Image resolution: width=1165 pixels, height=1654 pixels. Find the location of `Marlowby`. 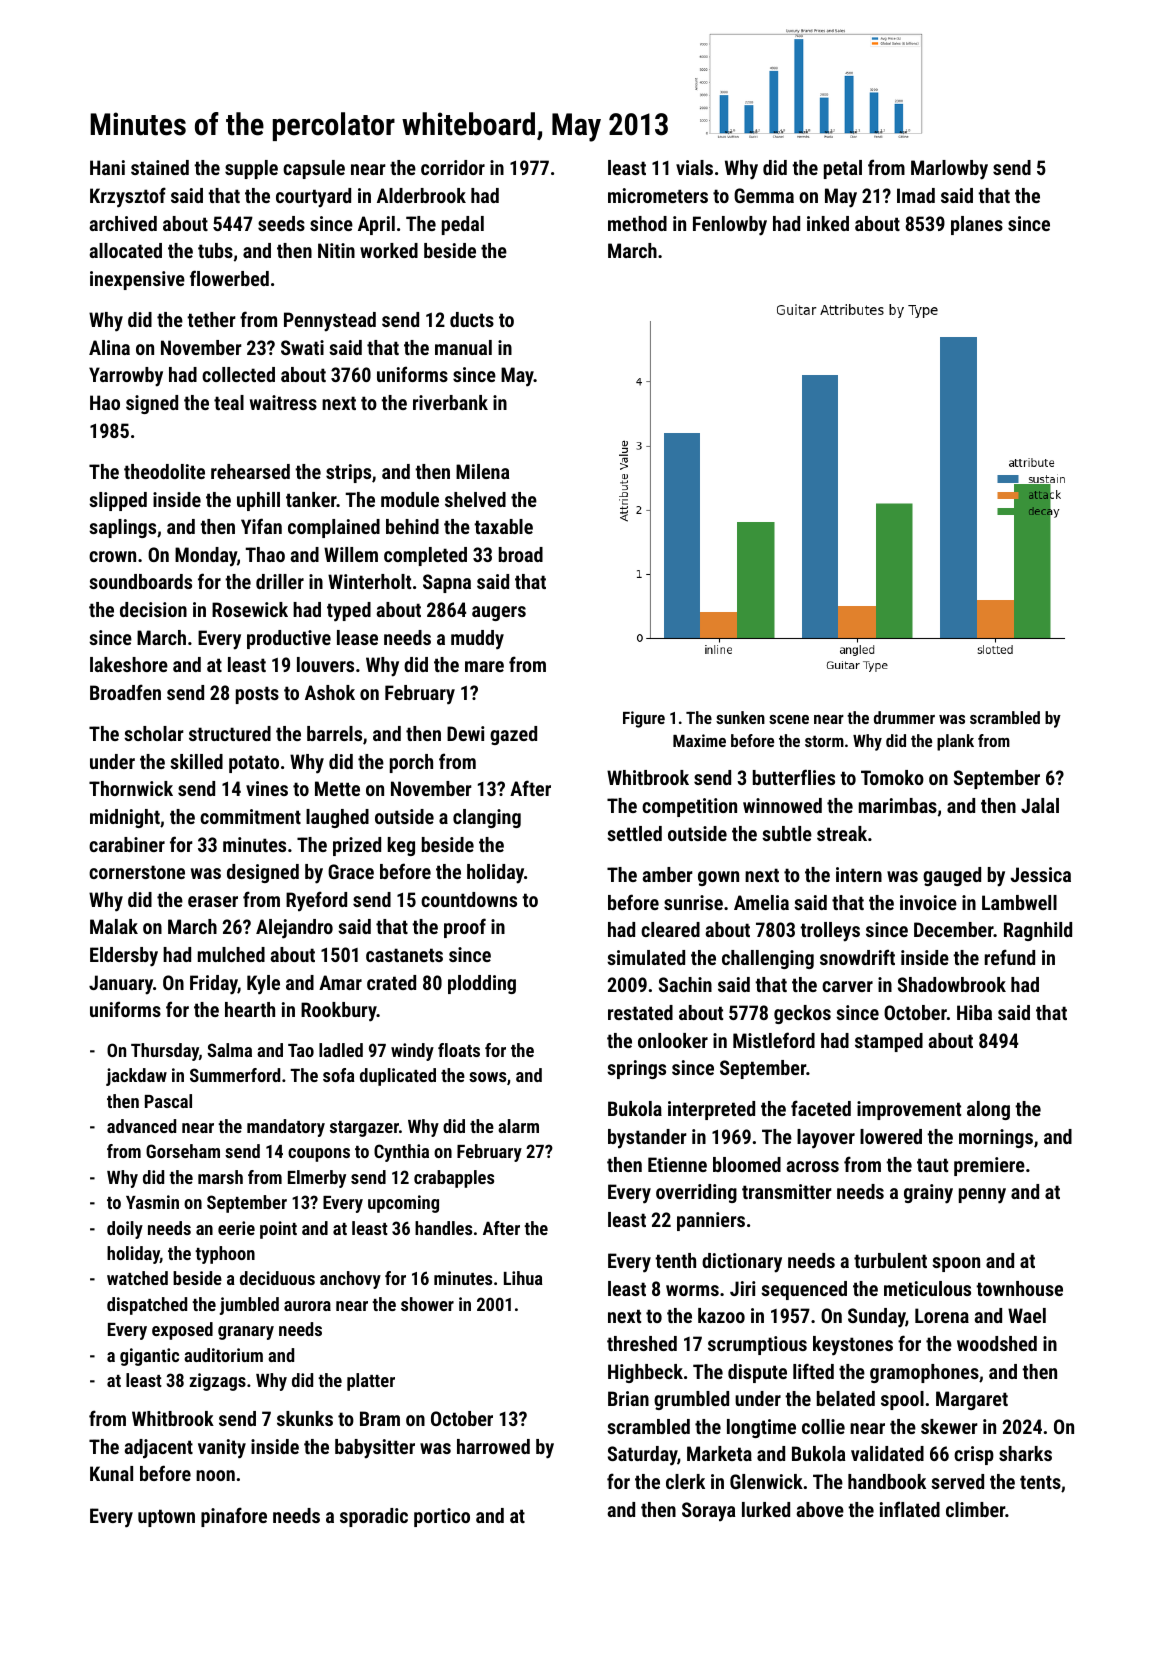

Marlowby is located at coordinates (949, 170).
